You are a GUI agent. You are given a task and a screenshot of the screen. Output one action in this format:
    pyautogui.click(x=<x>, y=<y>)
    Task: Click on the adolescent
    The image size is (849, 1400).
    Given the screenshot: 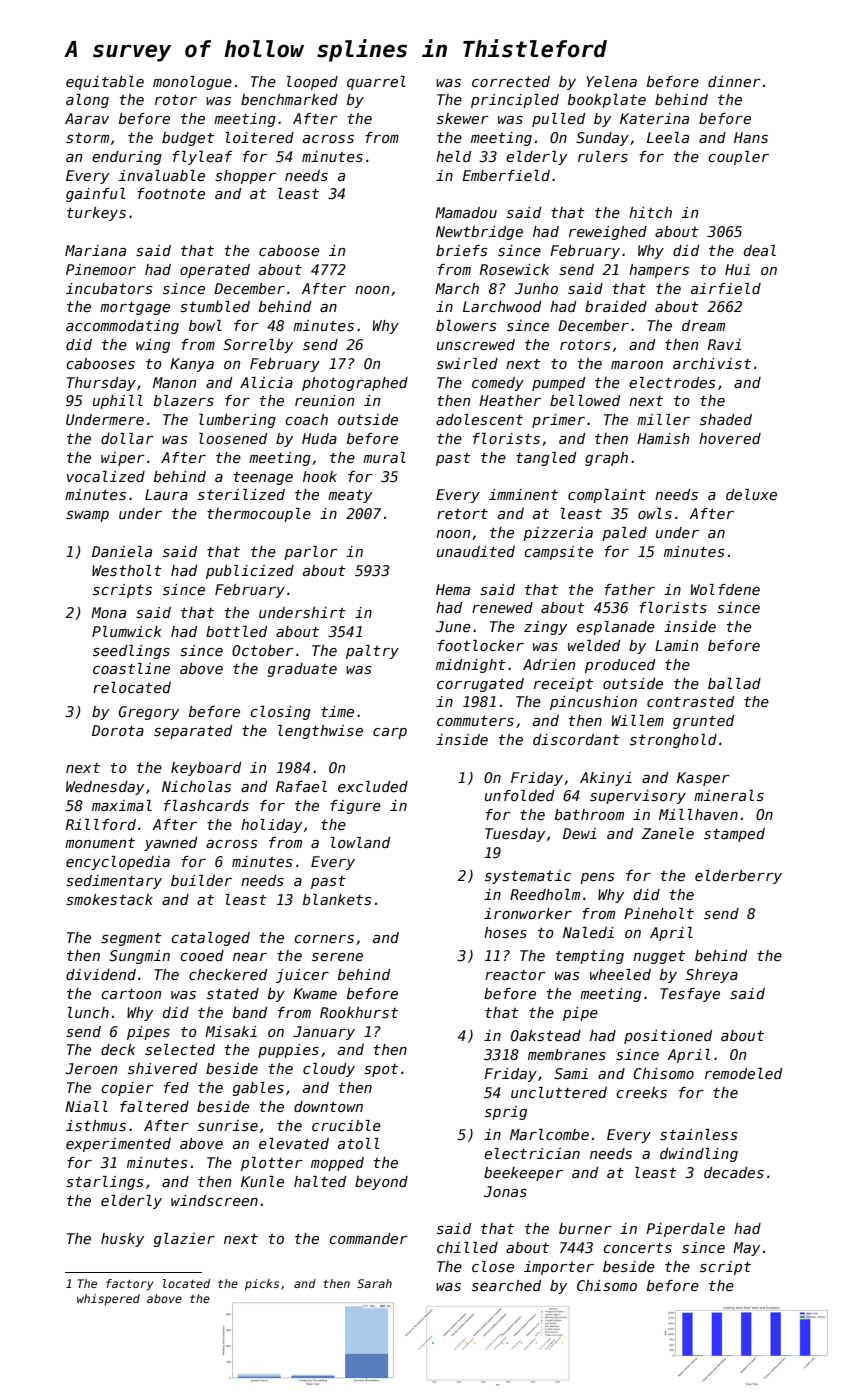 What is the action you would take?
    pyautogui.click(x=479, y=419)
